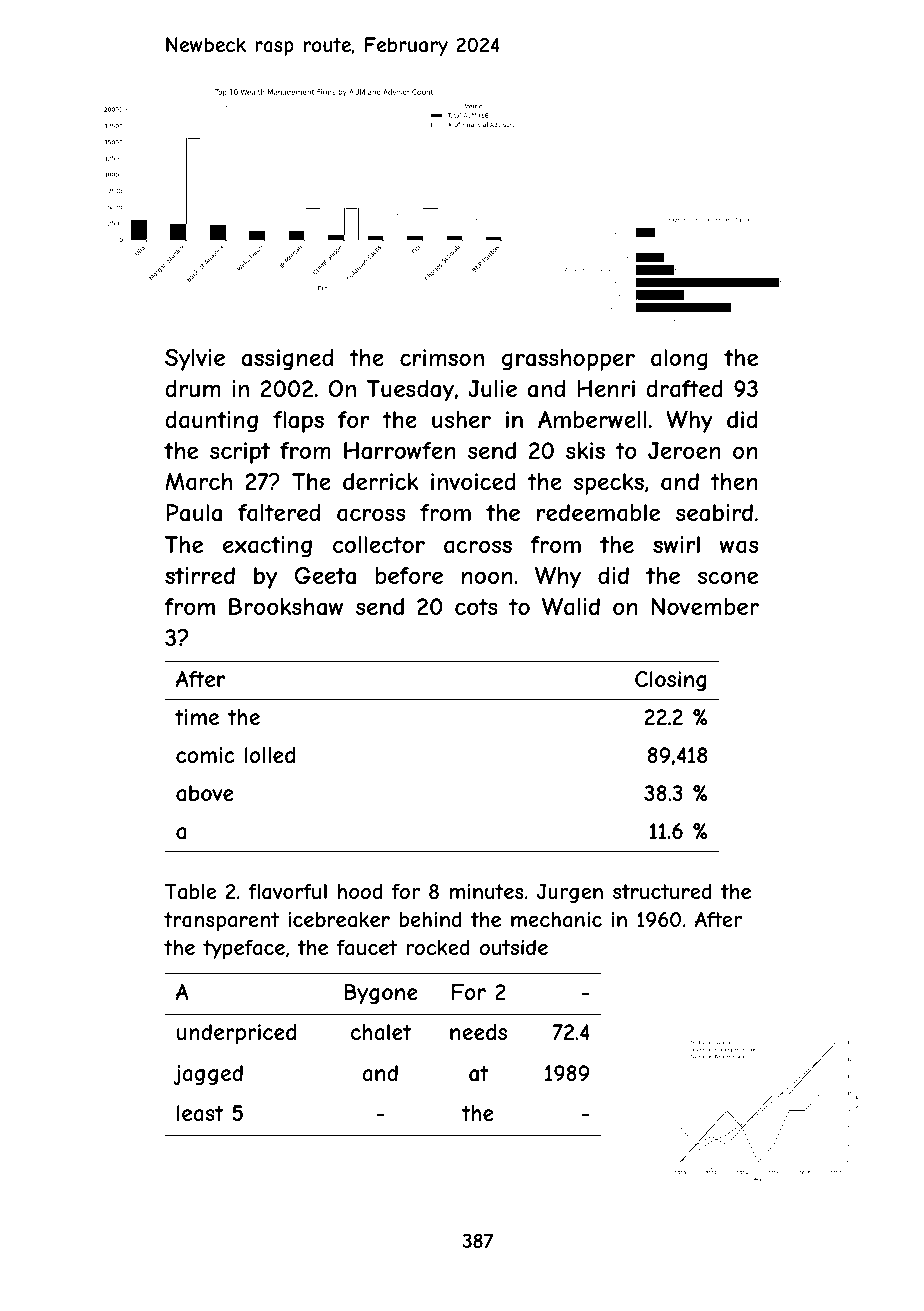 The height and width of the image is (1311, 924). I want to click on seabird, so click(714, 513).
